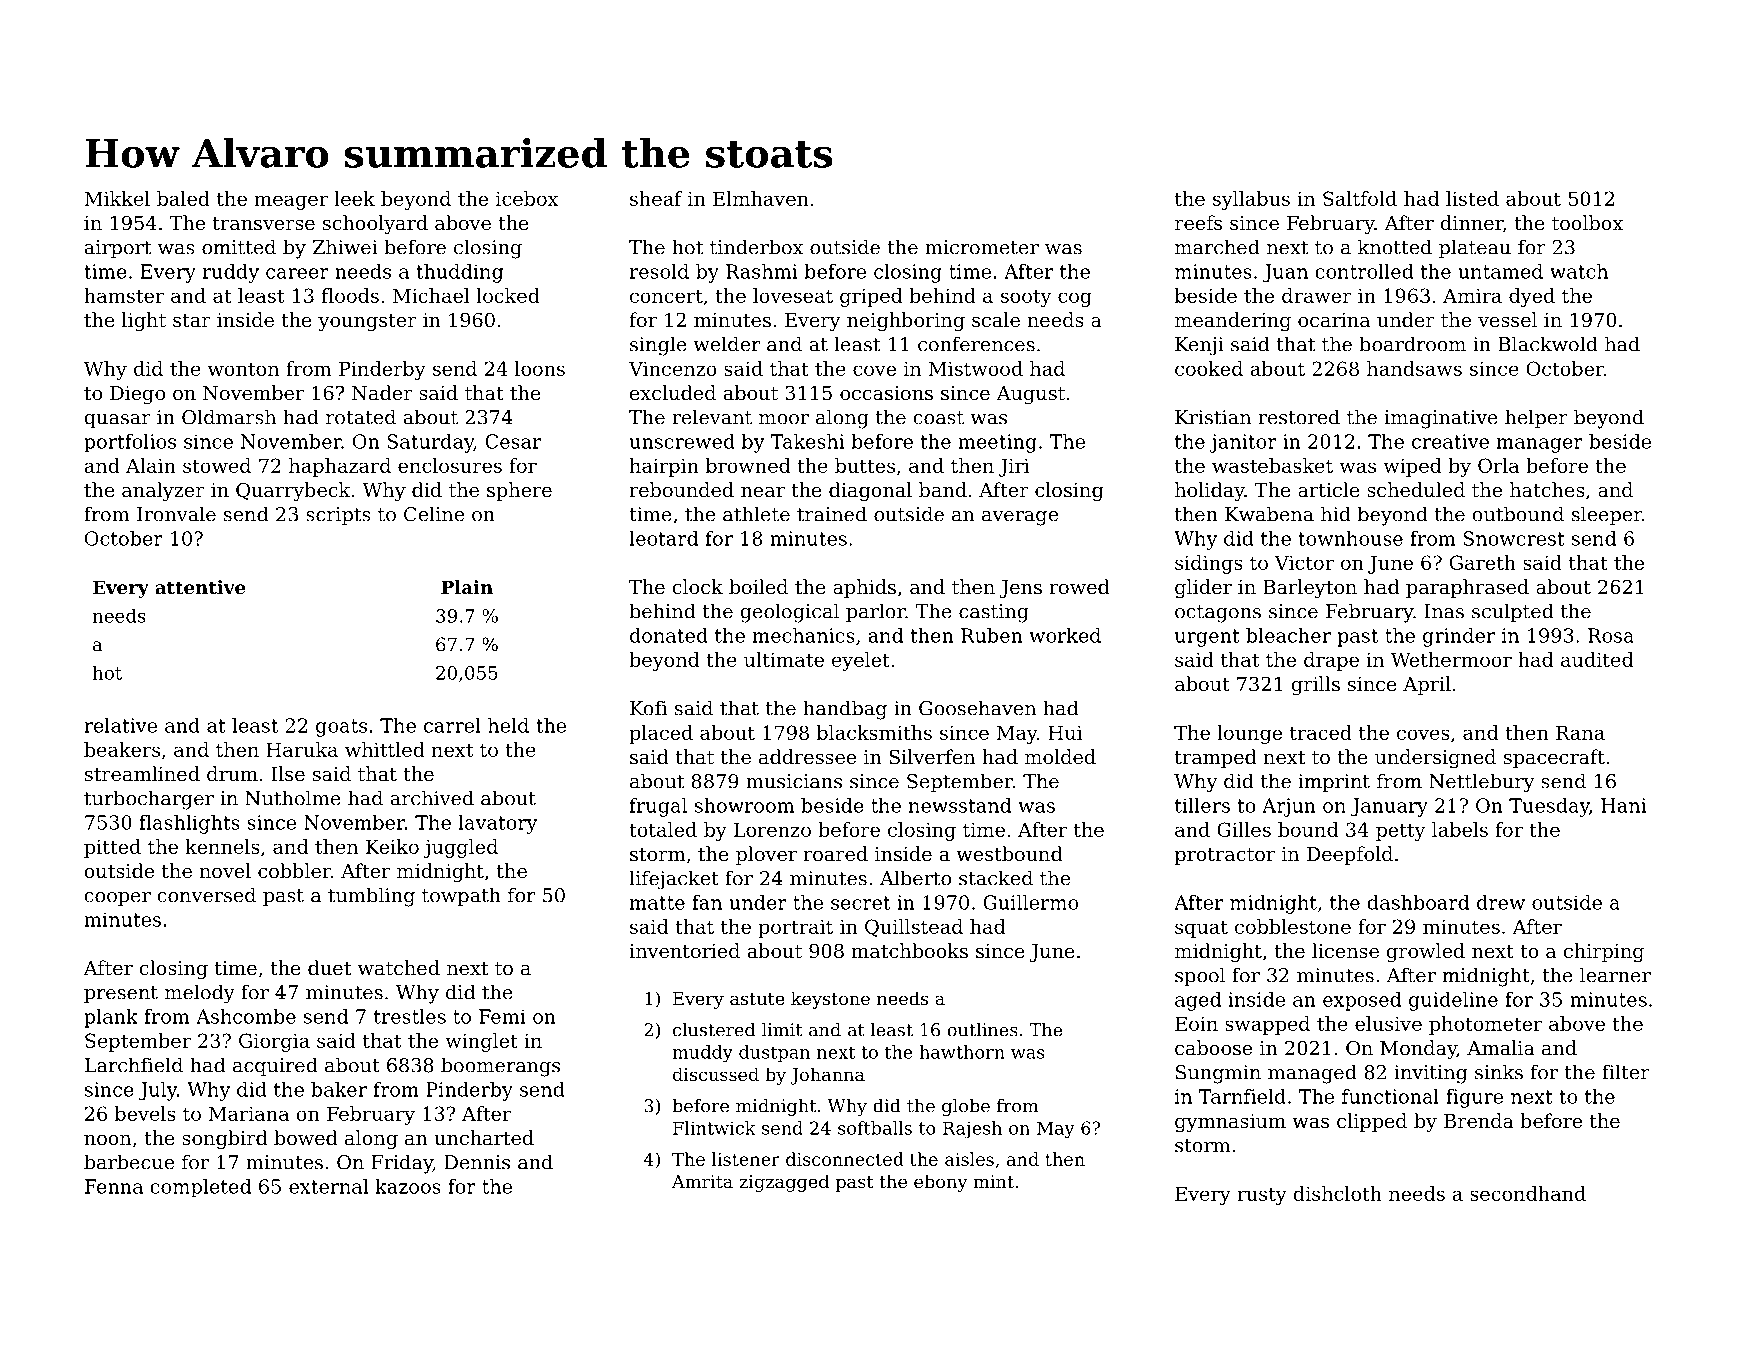 The image size is (1743, 1347). What do you see at coordinates (1427, 685) in the screenshot?
I see `April` at bounding box center [1427, 685].
